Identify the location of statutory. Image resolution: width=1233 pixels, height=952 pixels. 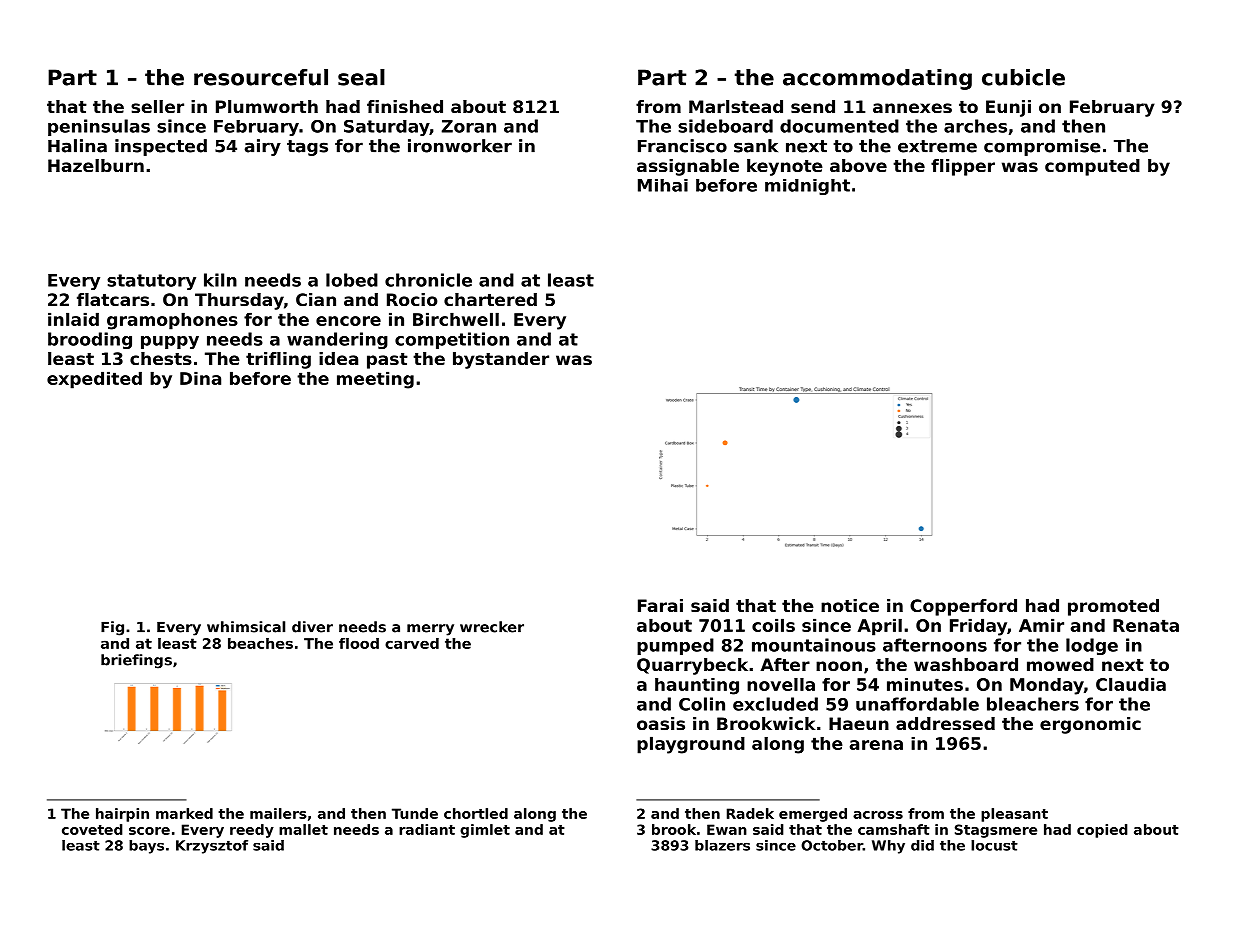
(151, 282).
